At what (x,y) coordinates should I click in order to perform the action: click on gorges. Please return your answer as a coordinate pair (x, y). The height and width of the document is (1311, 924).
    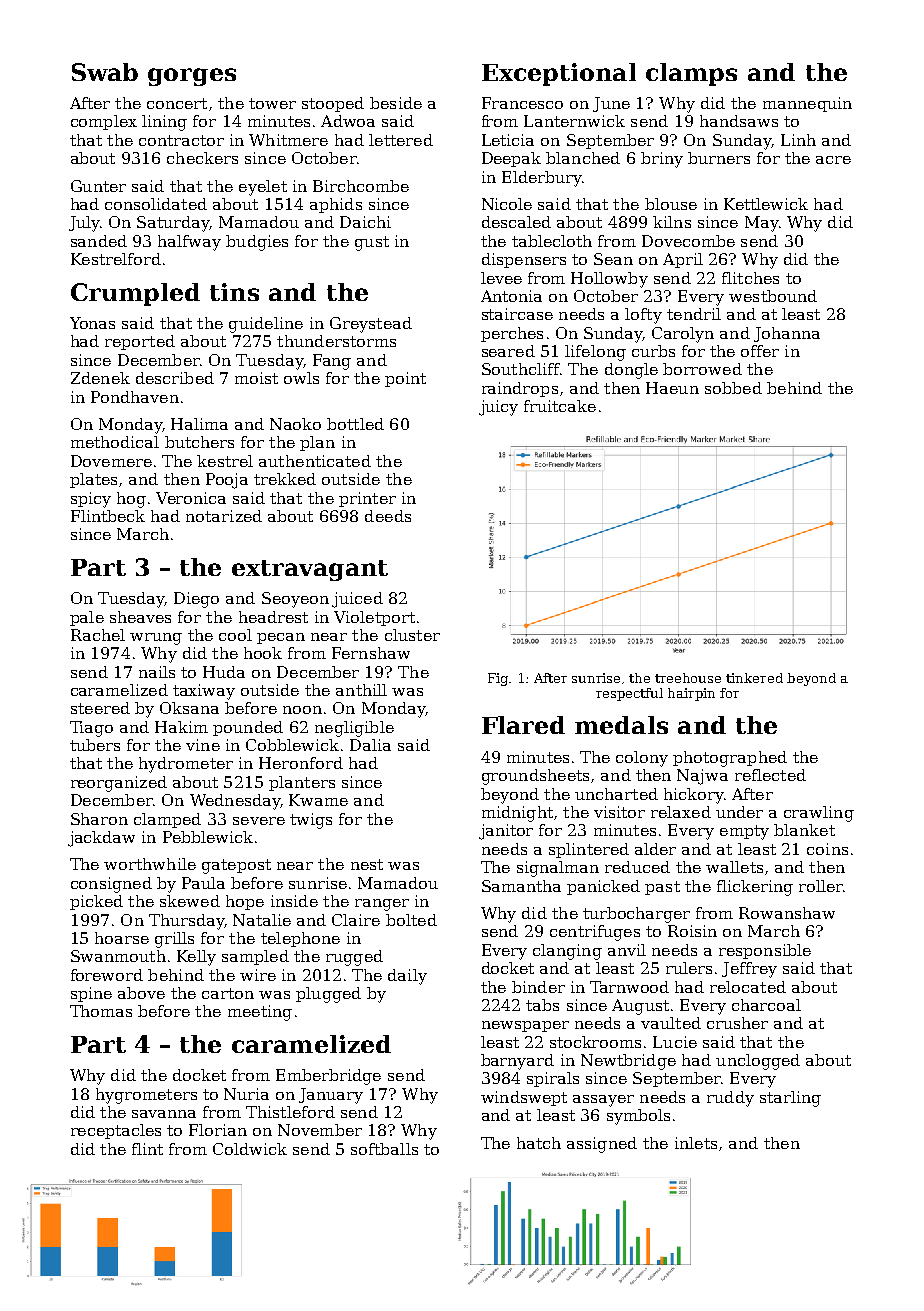
    Looking at the image, I should click on (192, 77).
